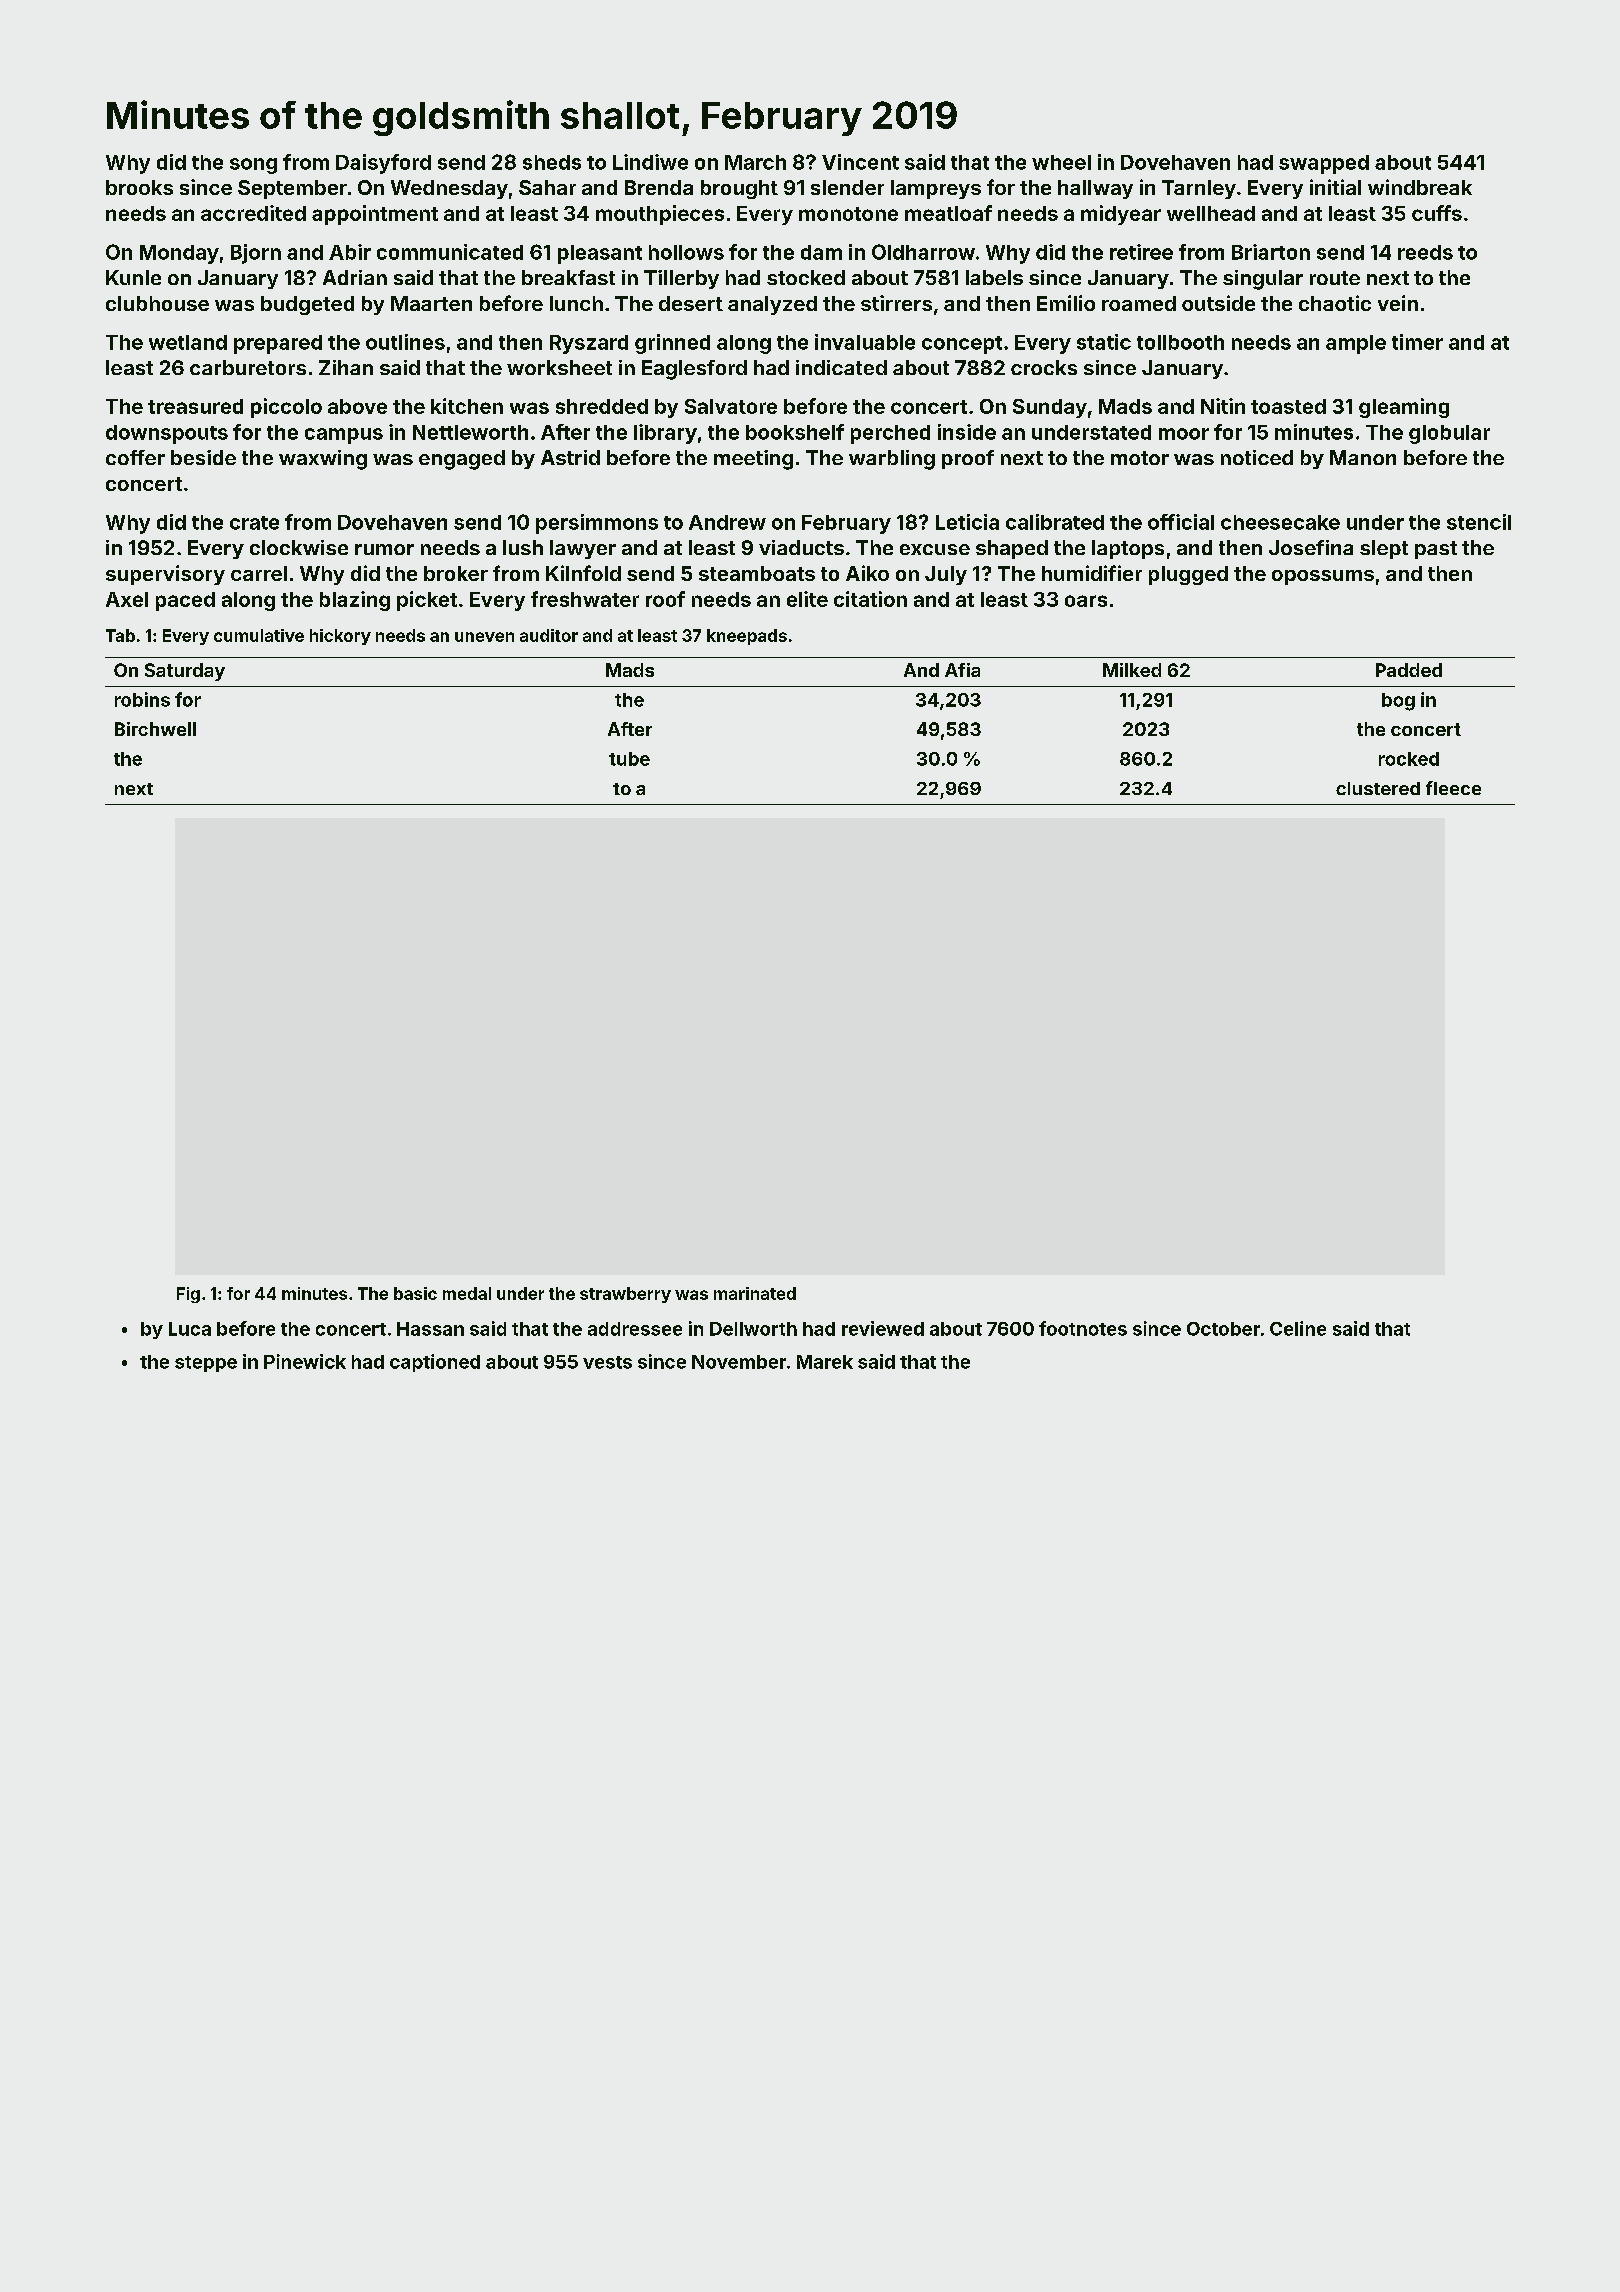 The width and height of the screenshot is (1620, 2292). What do you see at coordinates (139, 187) in the screenshot?
I see `brooks` at bounding box center [139, 187].
